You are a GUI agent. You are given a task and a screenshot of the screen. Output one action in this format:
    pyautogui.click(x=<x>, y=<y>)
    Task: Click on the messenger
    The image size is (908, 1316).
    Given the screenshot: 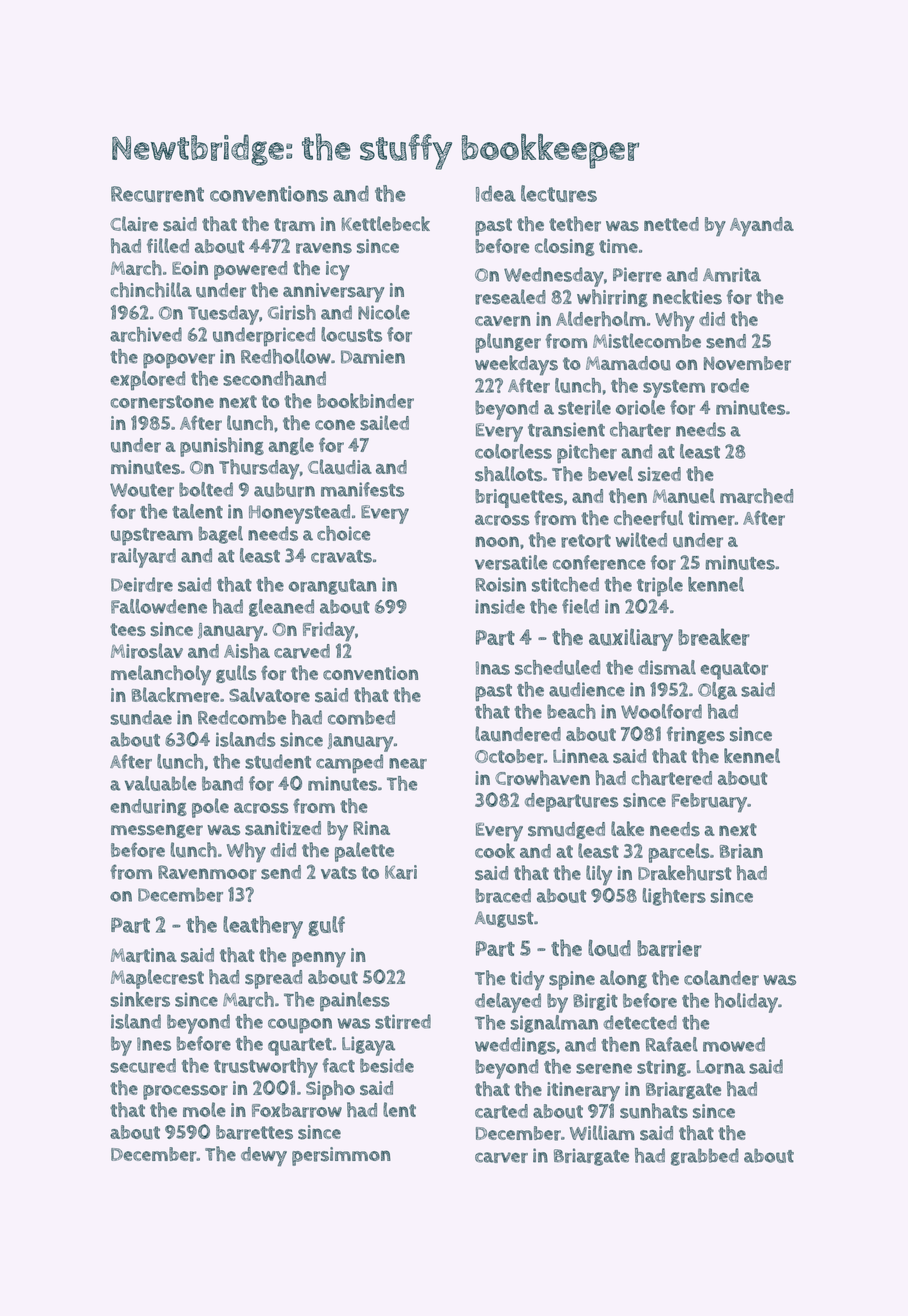 What is the action you would take?
    pyautogui.click(x=157, y=831)
